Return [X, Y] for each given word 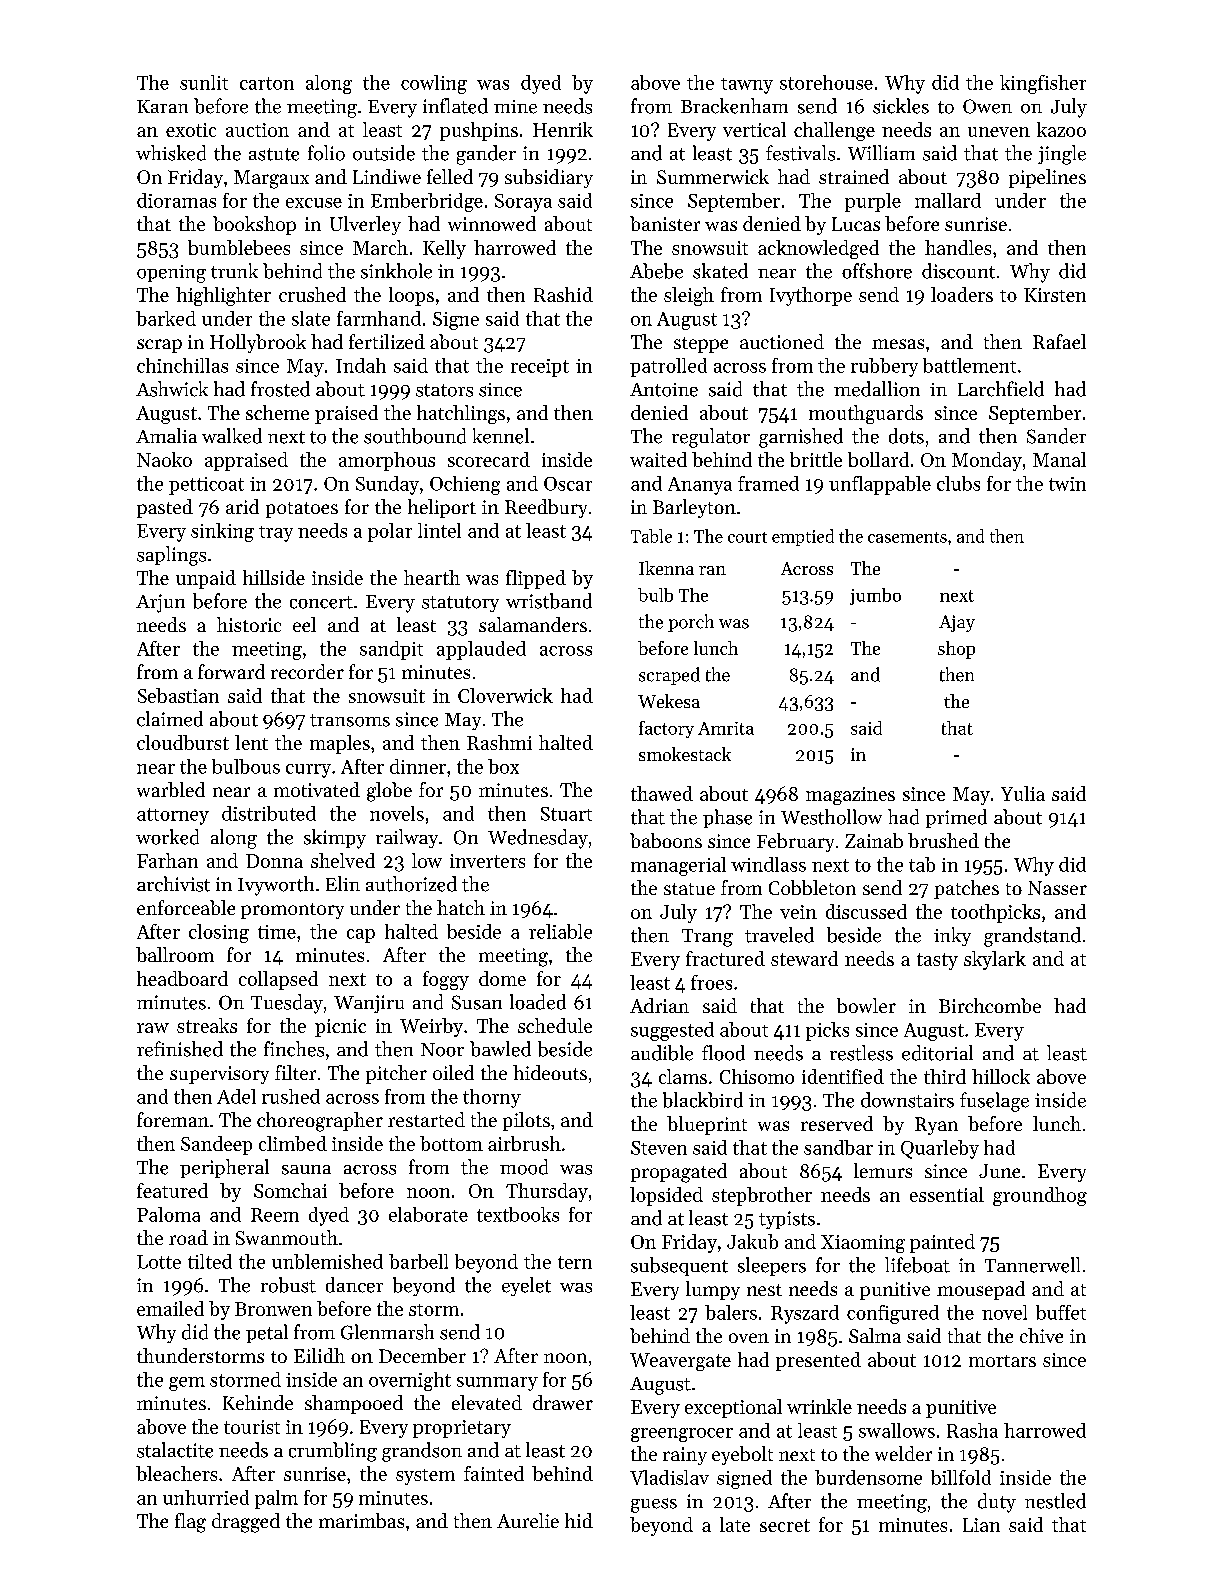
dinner [418, 766]
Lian [981, 1525]
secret [785, 1525]
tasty [937, 961]
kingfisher [1043, 84]
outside [384, 153]
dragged [246, 1523]
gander [486, 155]
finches [294, 1049]
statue [689, 889]
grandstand [1032, 937]
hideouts [550, 1072]
